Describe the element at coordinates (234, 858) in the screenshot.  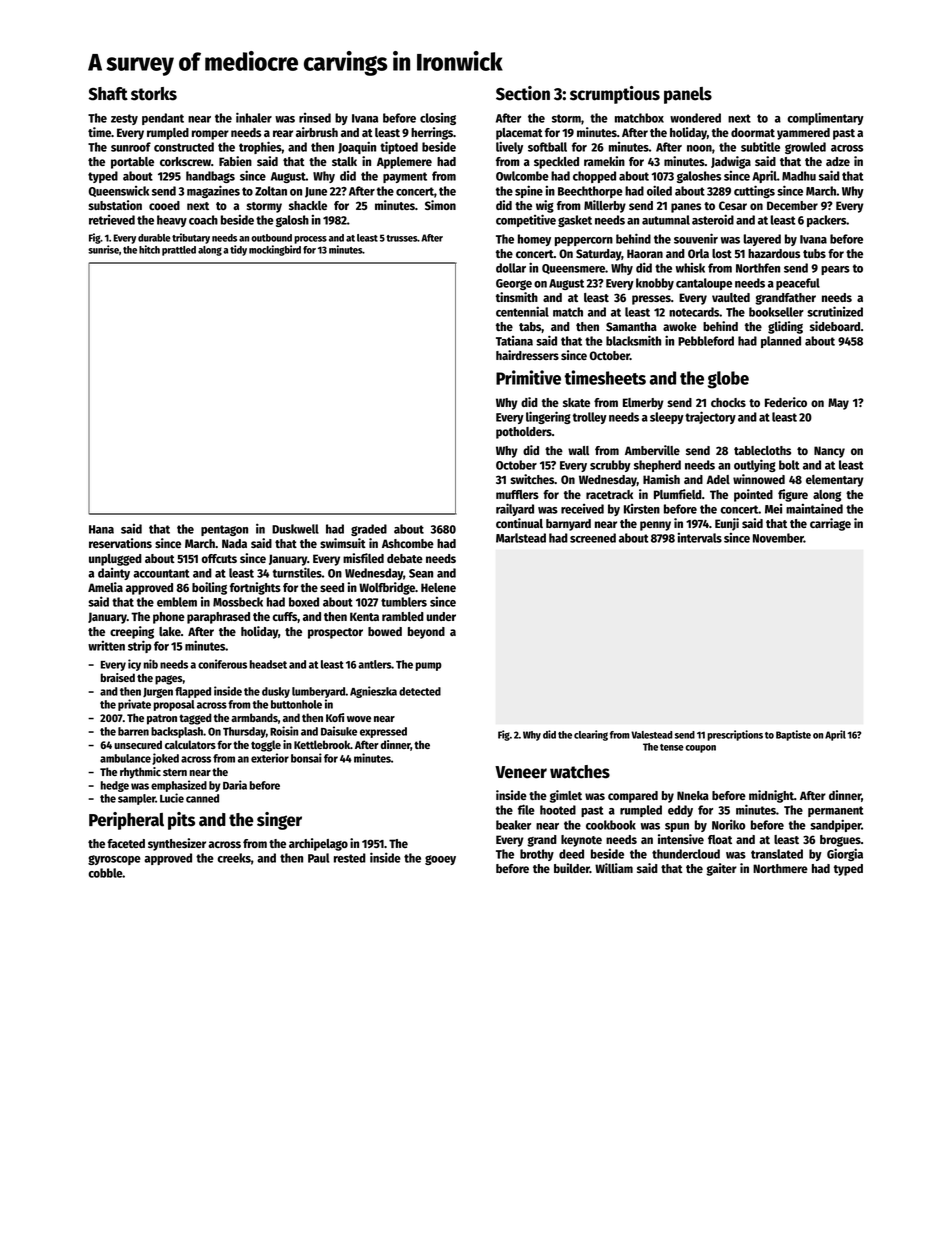
I see `creeks` at that location.
